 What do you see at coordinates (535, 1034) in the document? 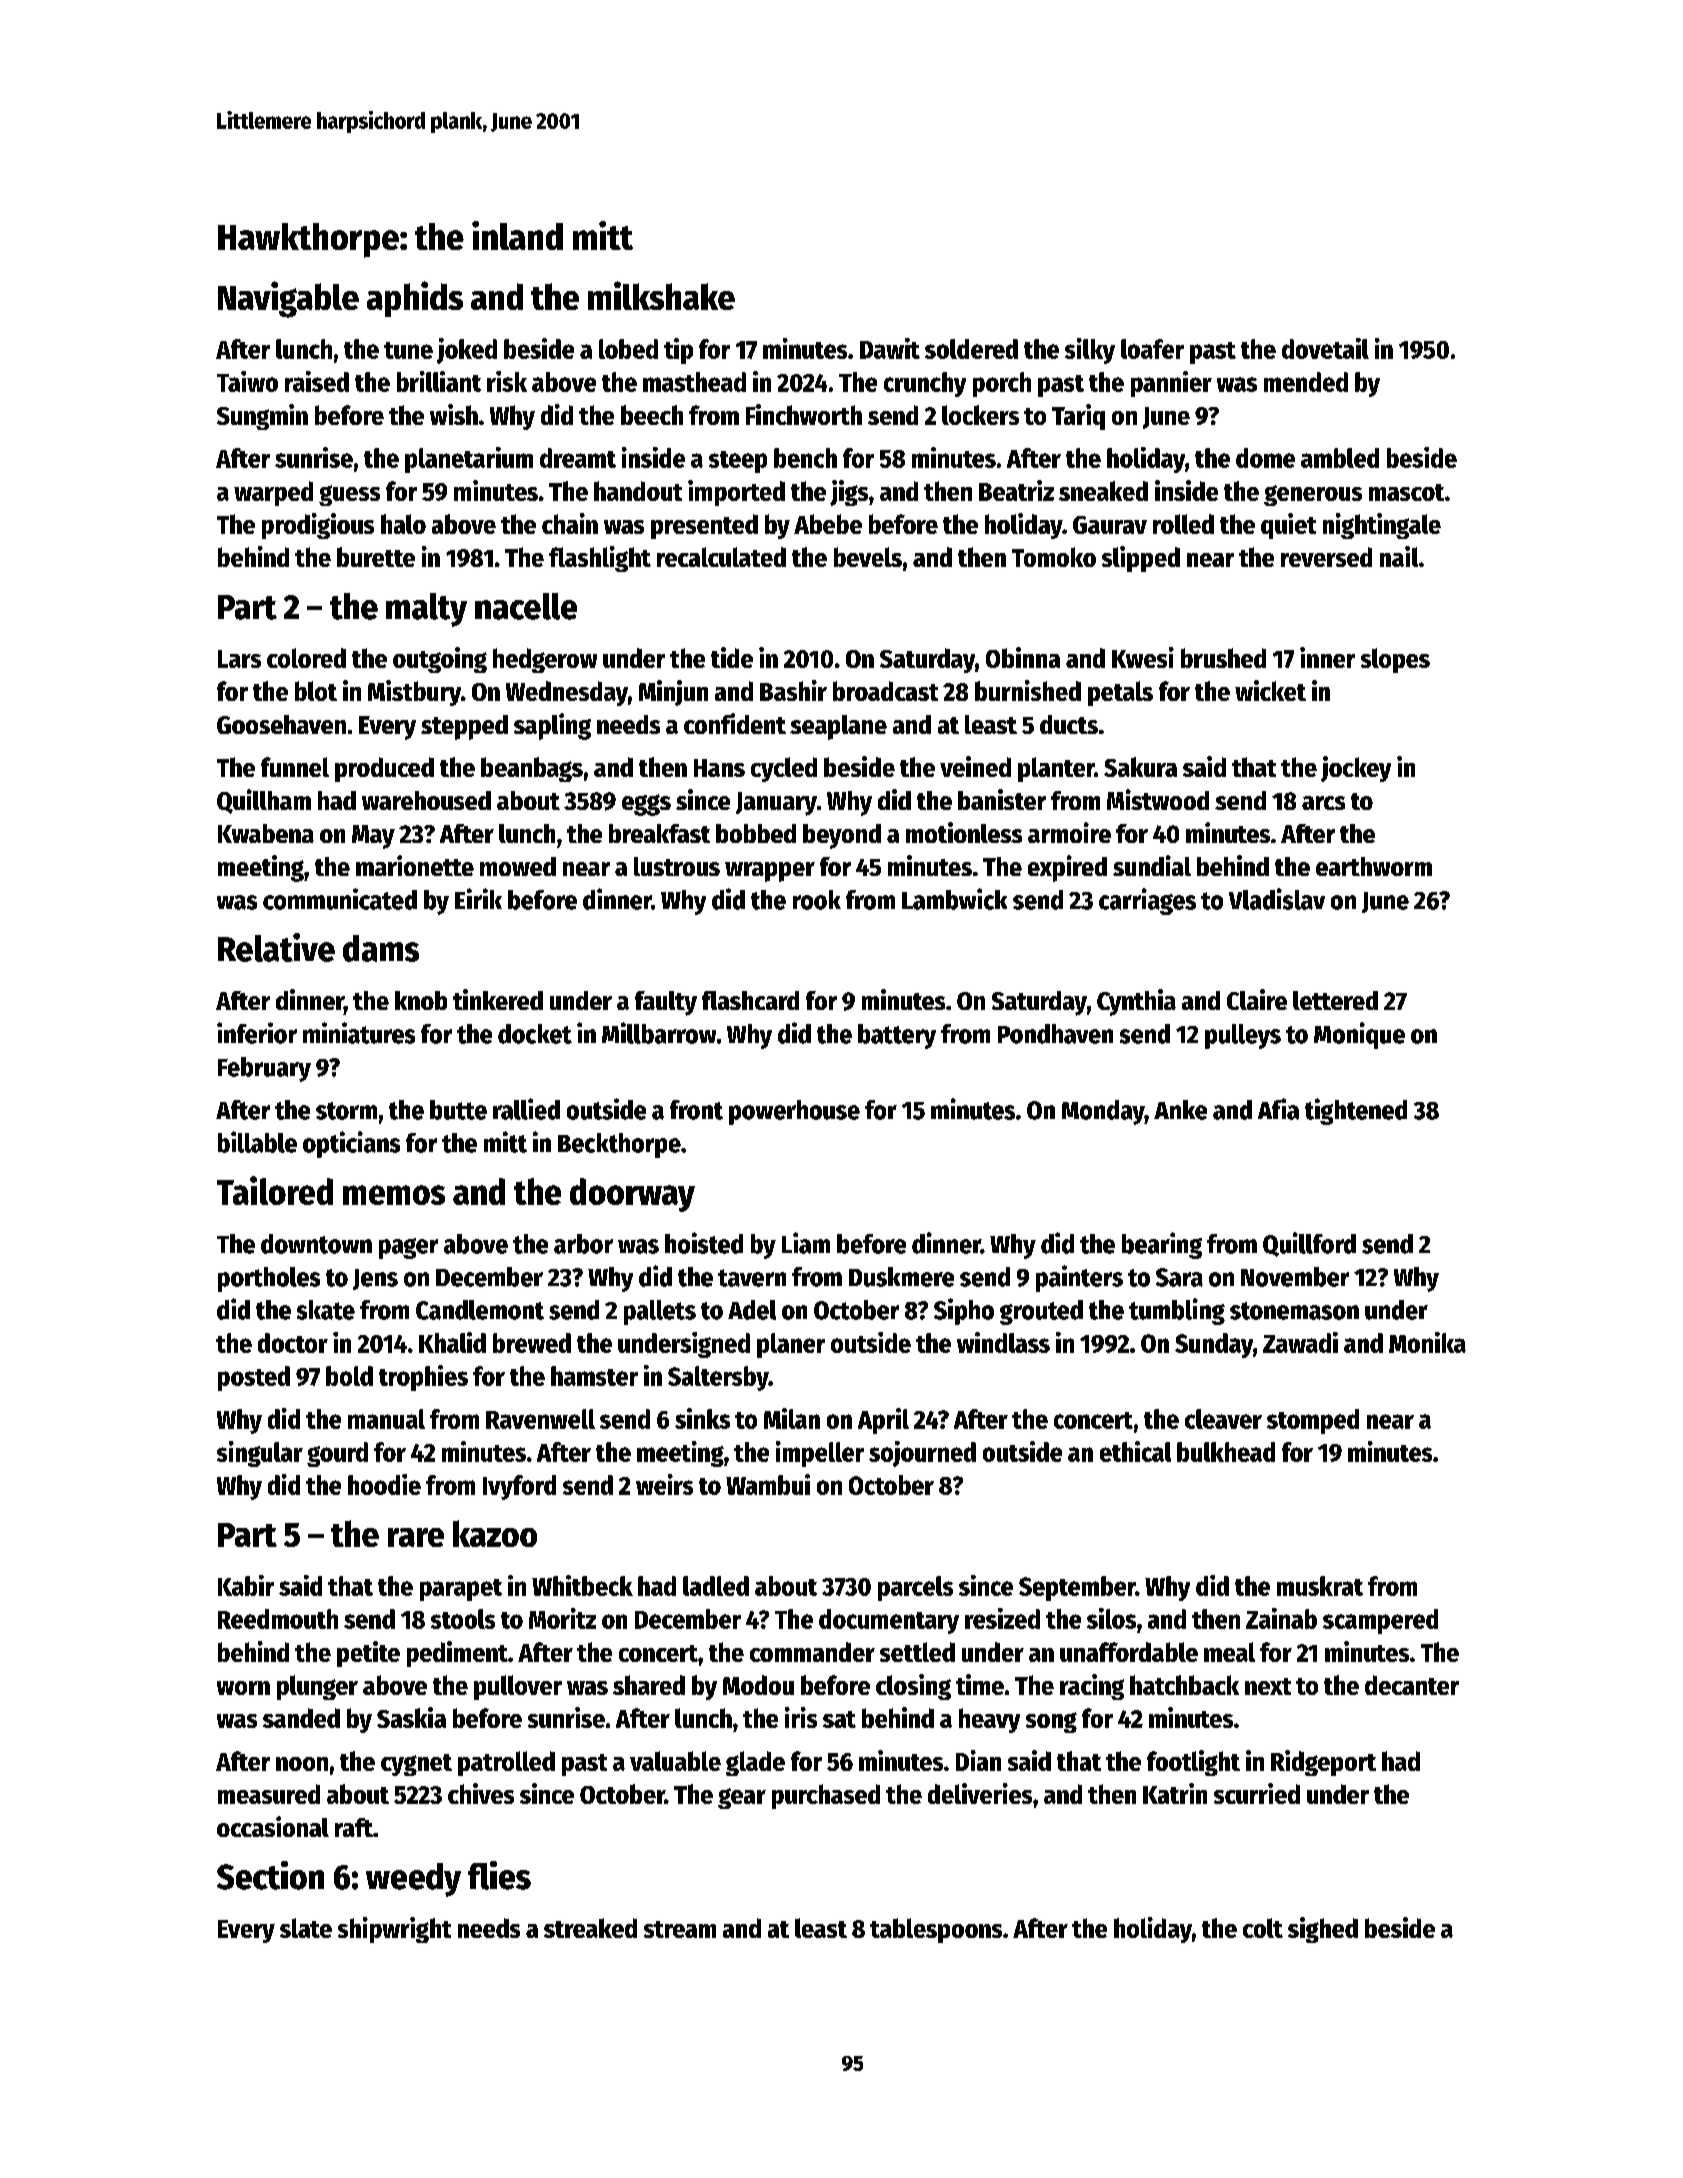
I see `docket` at bounding box center [535, 1034].
